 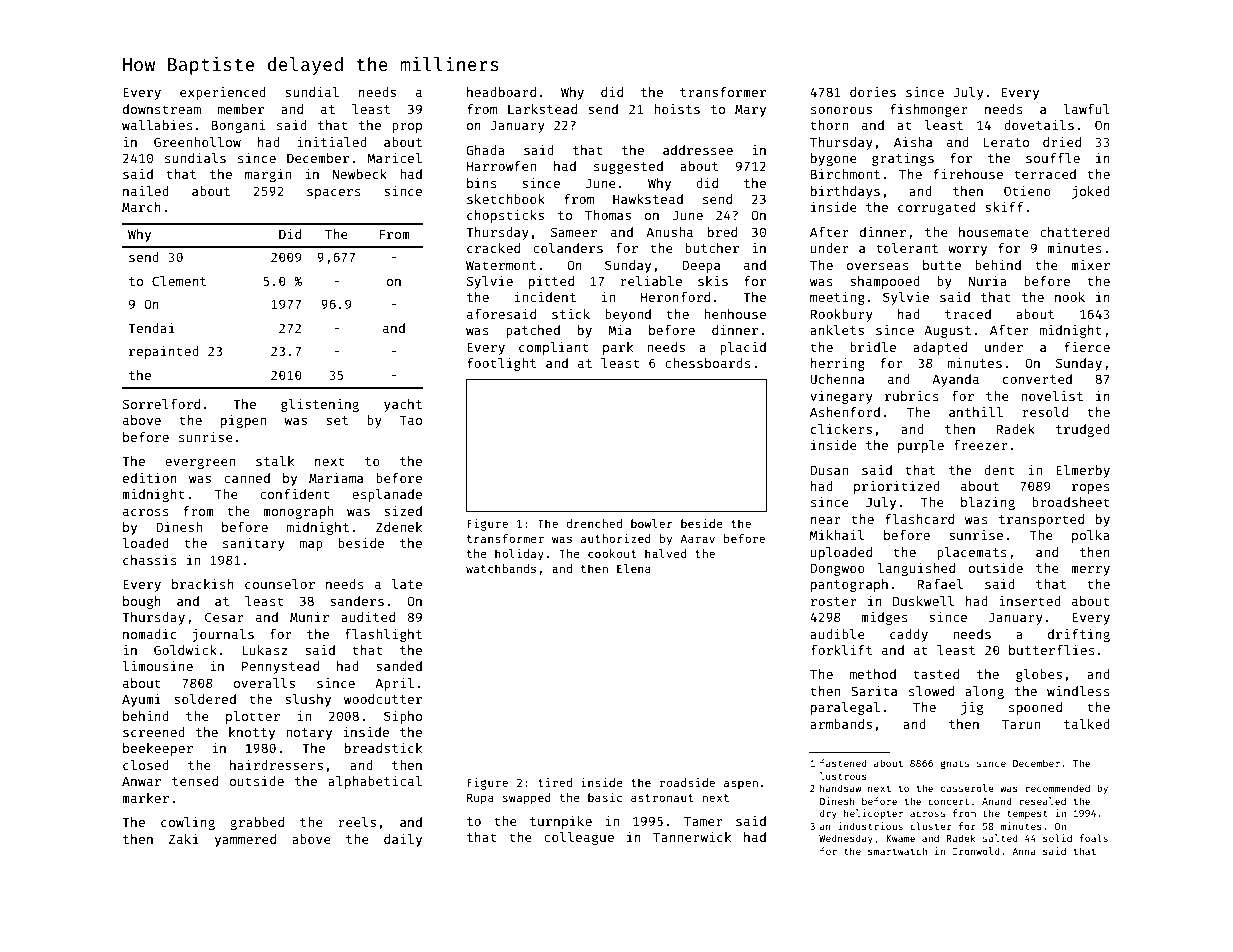 I want to click on gratings, so click(x=903, y=159).
